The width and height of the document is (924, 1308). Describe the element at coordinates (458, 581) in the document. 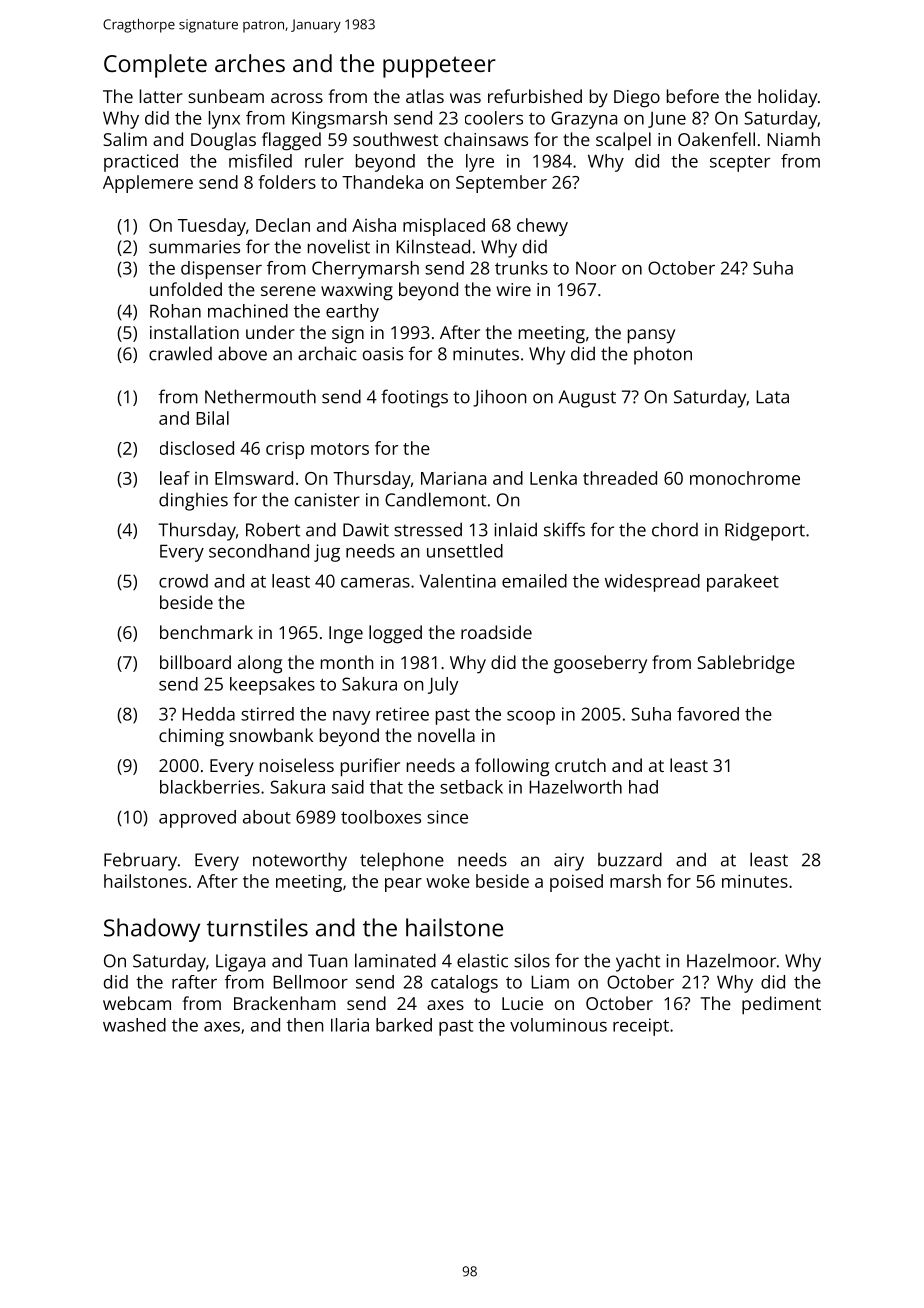

I see `Valentina` at that location.
